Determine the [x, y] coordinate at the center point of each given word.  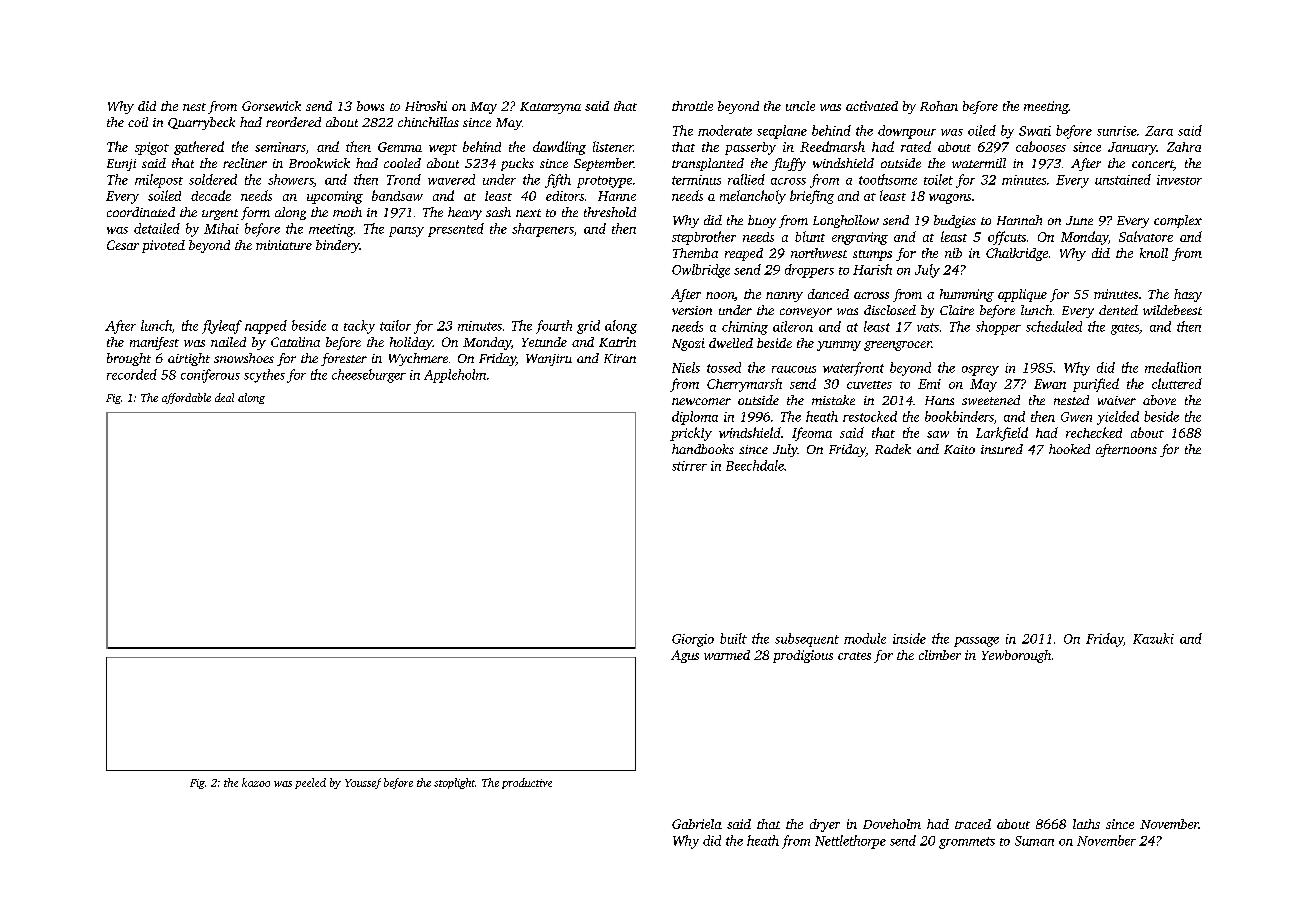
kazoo [256, 782]
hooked [1069, 449]
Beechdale [755, 465]
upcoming [335, 197]
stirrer [689, 466]
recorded [132, 374]
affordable [186, 398]
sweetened [991, 400]
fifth [558, 181]
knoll [1154, 253]
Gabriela [697, 824]
